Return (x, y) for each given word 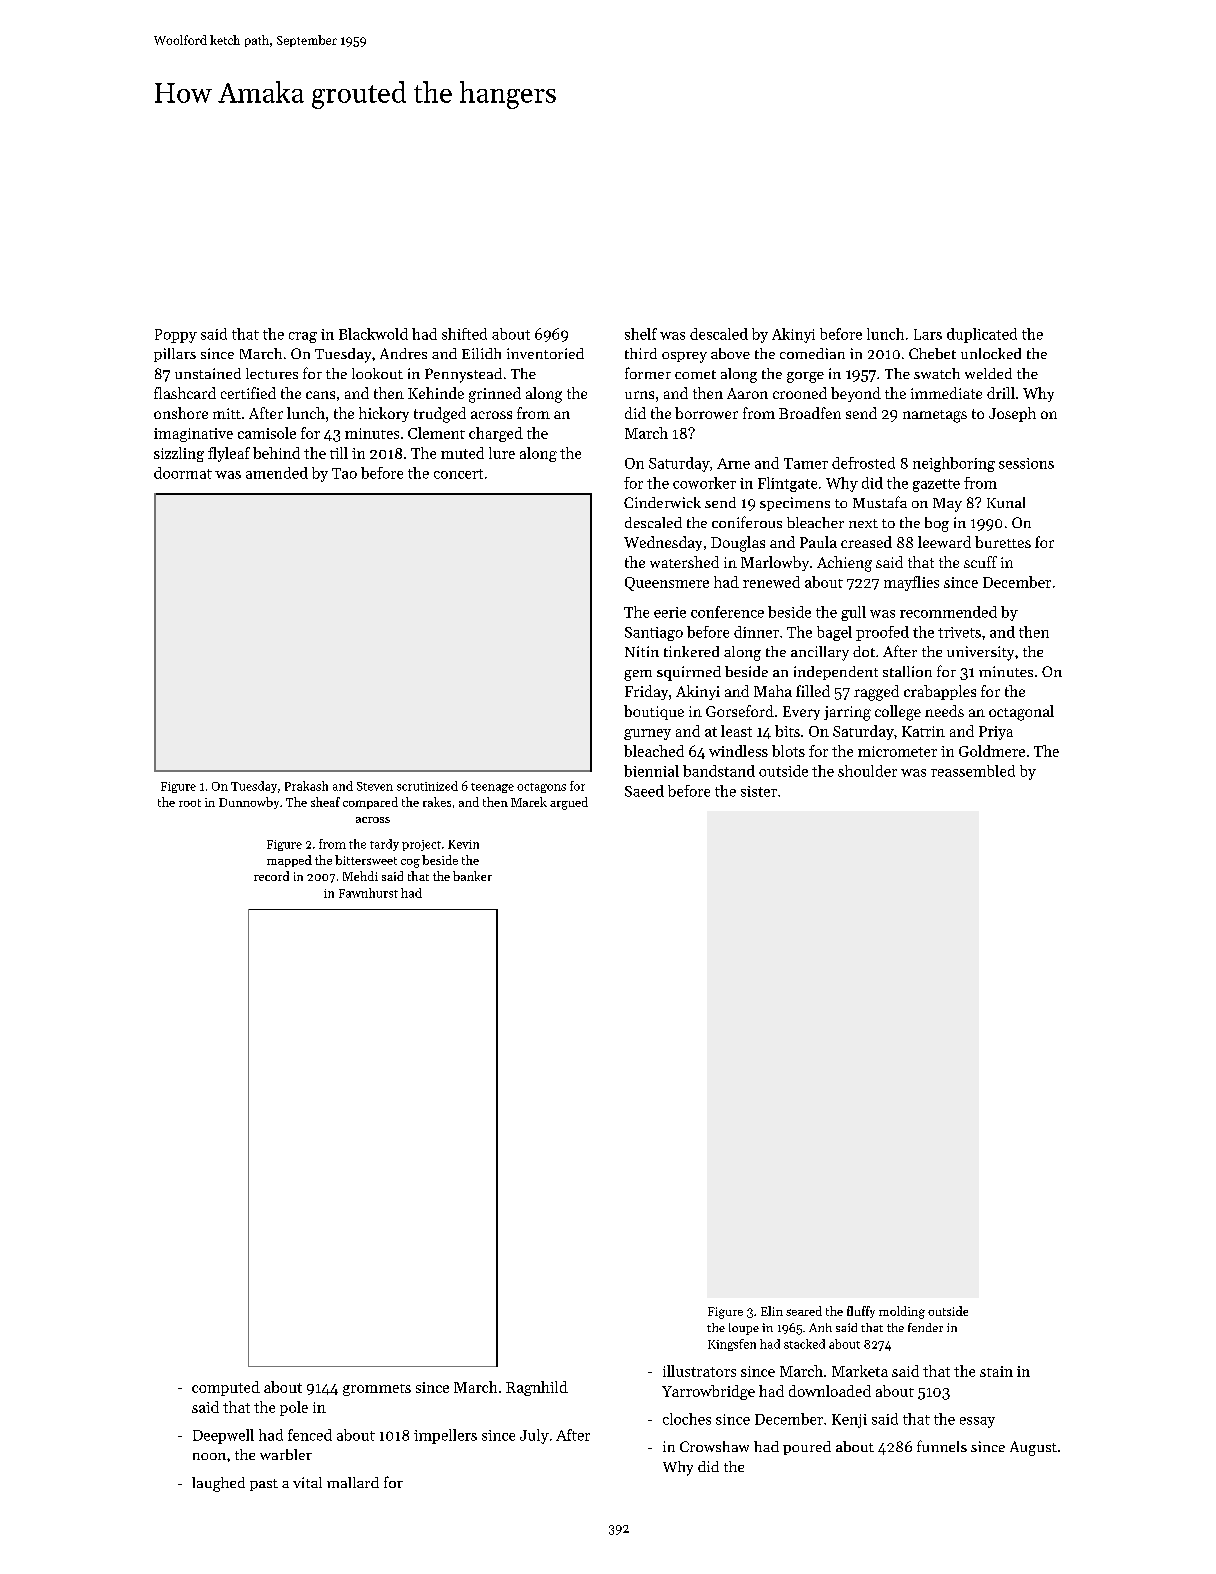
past (264, 1485)
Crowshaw (714, 1446)
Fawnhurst (368, 893)
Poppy (176, 336)
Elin (772, 1311)
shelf (641, 334)
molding (902, 1312)
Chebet (932, 353)
